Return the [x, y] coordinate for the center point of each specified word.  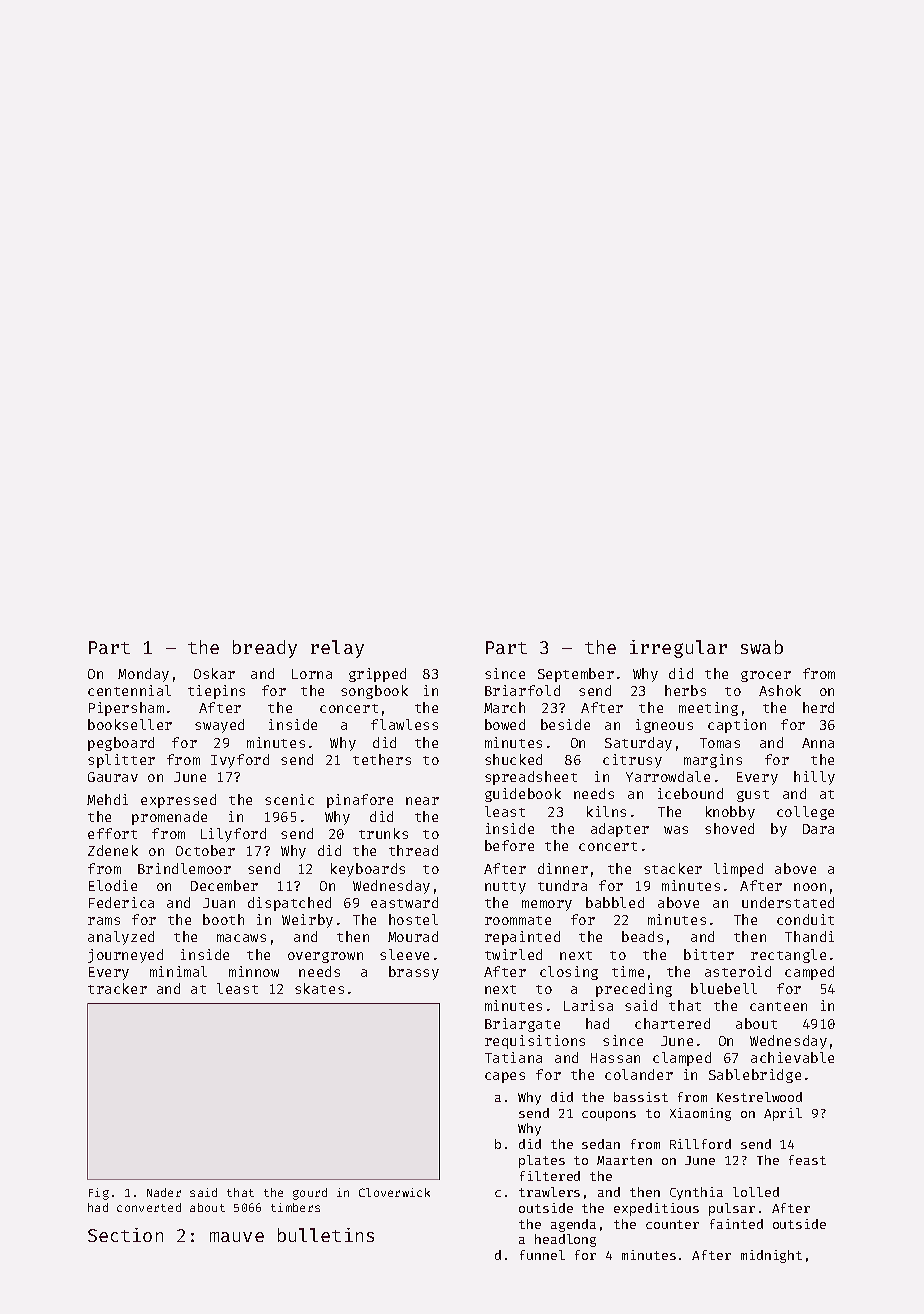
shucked [513, 759]
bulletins [326, 1235]
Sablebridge [755, 1076]
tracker [117, 988]
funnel [542, 1255]
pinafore [360, 801]
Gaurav [113, 777]
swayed [219, 726]
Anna [818, 743]
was [676, 830]
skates [319, 988]
